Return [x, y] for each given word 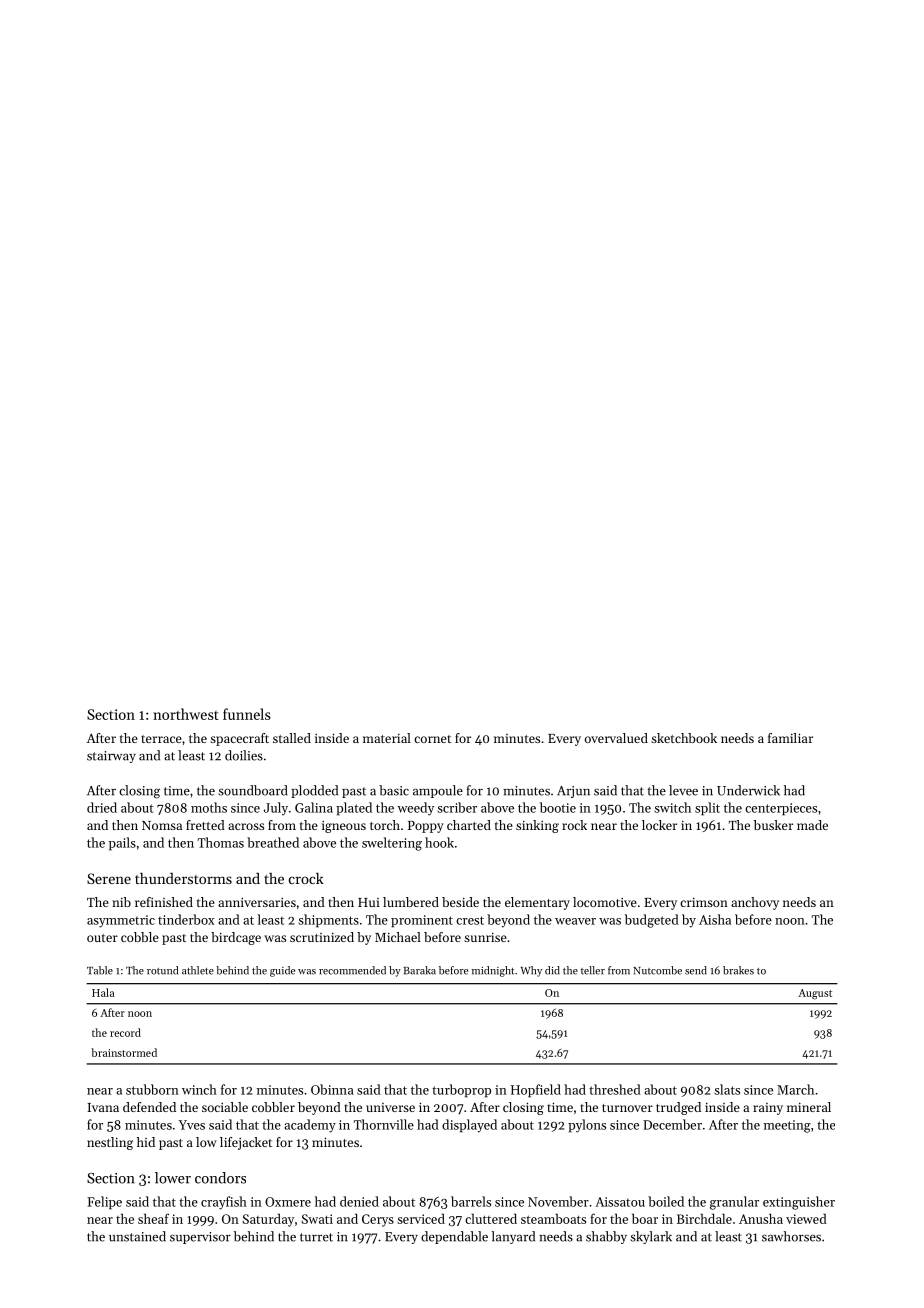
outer [102, 938]
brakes [738, 970]
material [387, 738]
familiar [790, 738]
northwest [186, 714]
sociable [225, 1107]
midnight [493, 971]
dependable [454, 1237]
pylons [587, 1126]
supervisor [200, 1238]
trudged [678, 1108]
